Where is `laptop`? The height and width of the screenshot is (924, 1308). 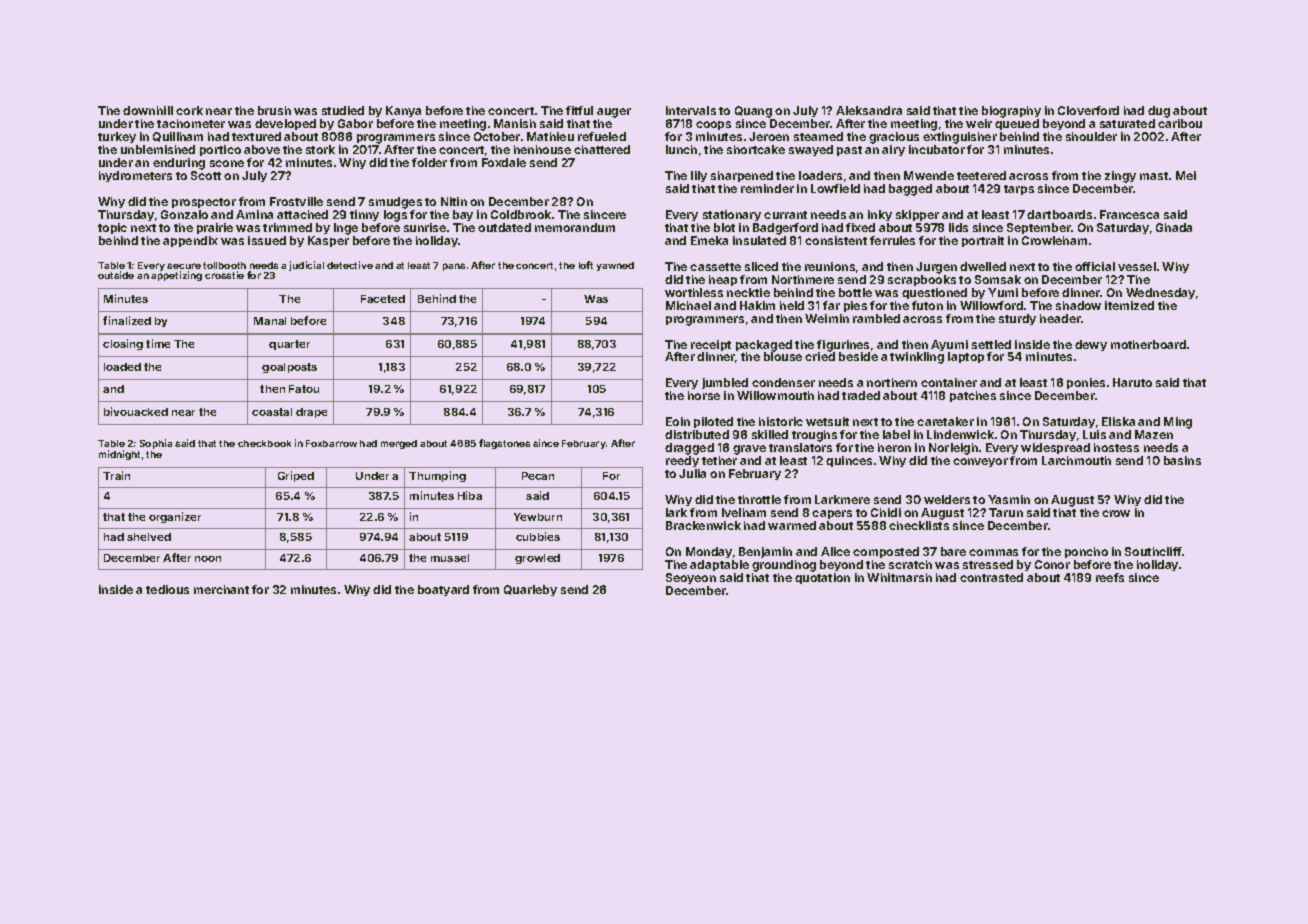
laptop is located at coordinates (966, 357).
